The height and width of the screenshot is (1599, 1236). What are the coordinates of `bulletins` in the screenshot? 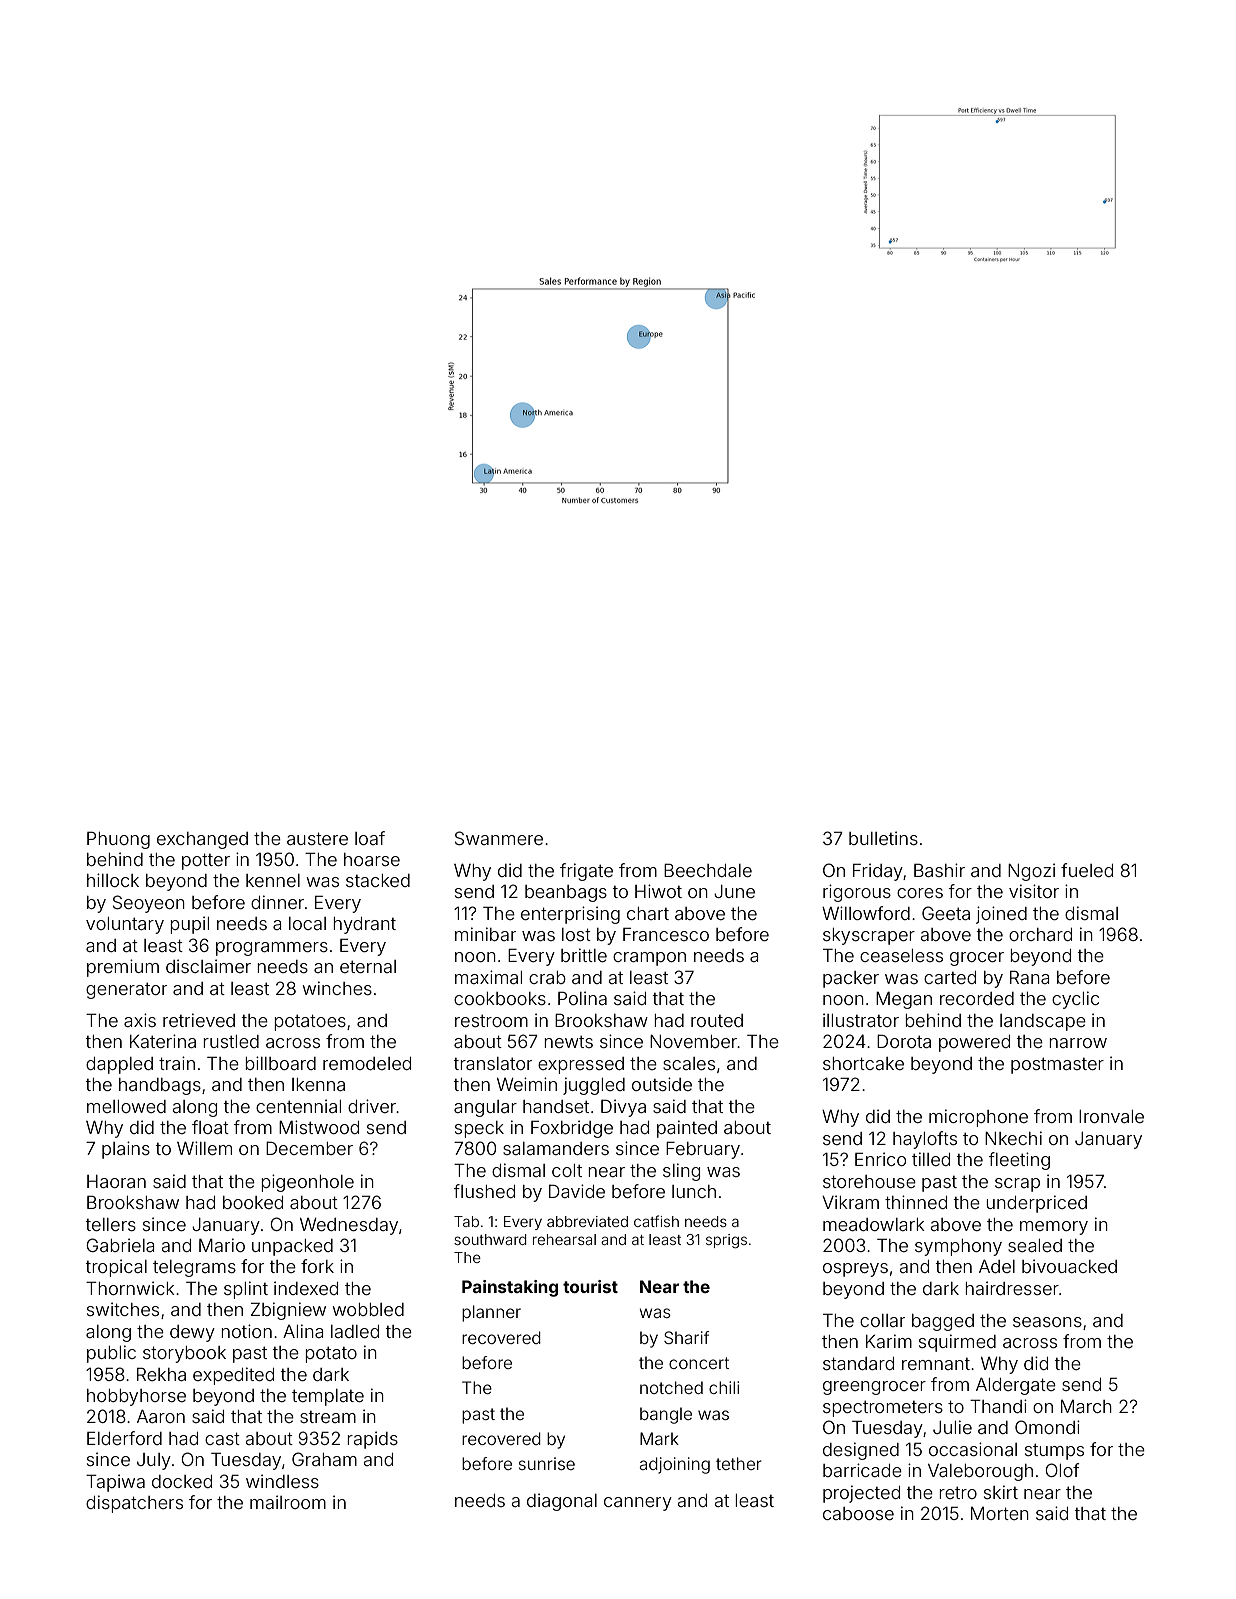 It's located at (883, 838).
